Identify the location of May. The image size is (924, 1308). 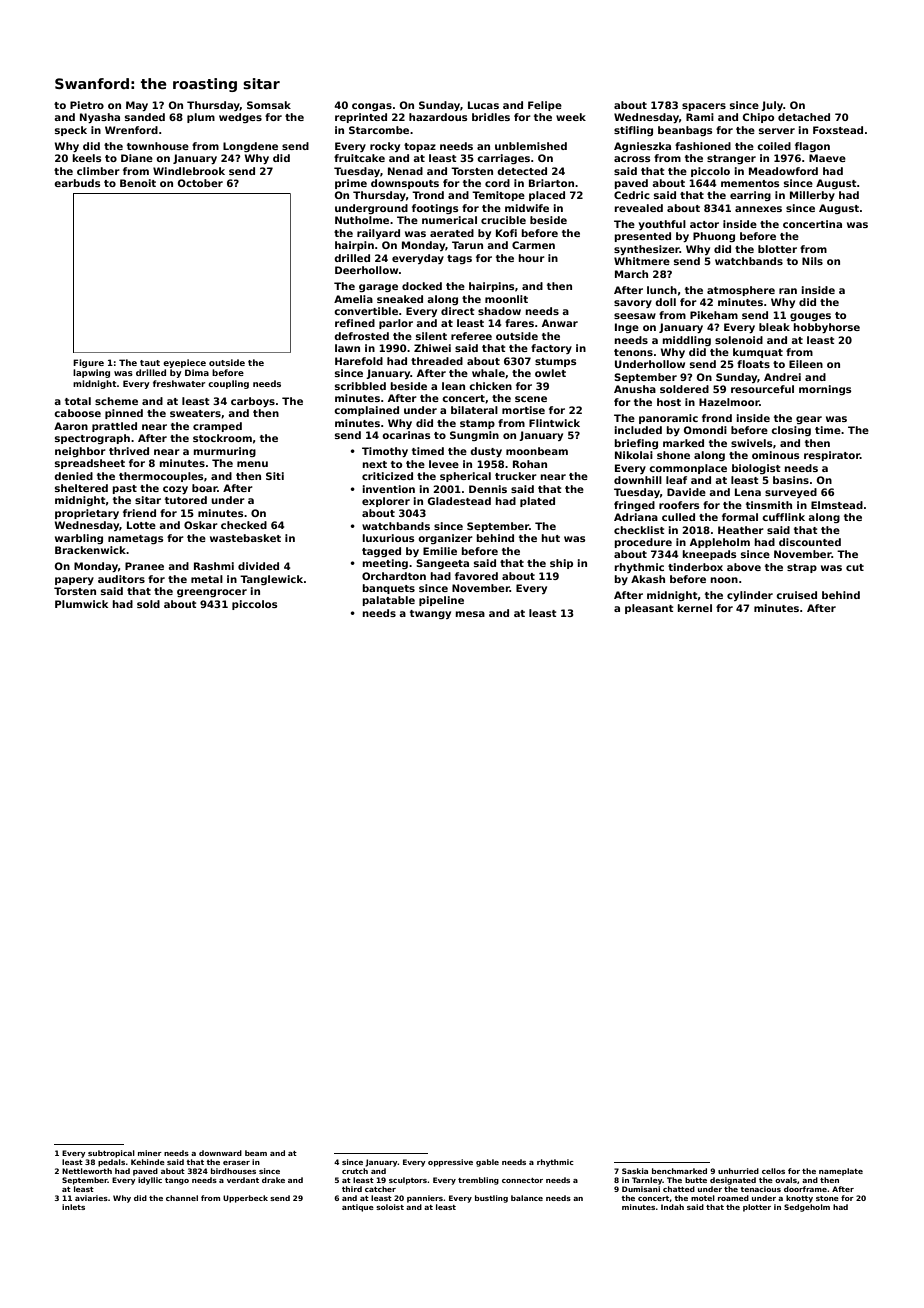
(137, 106).
